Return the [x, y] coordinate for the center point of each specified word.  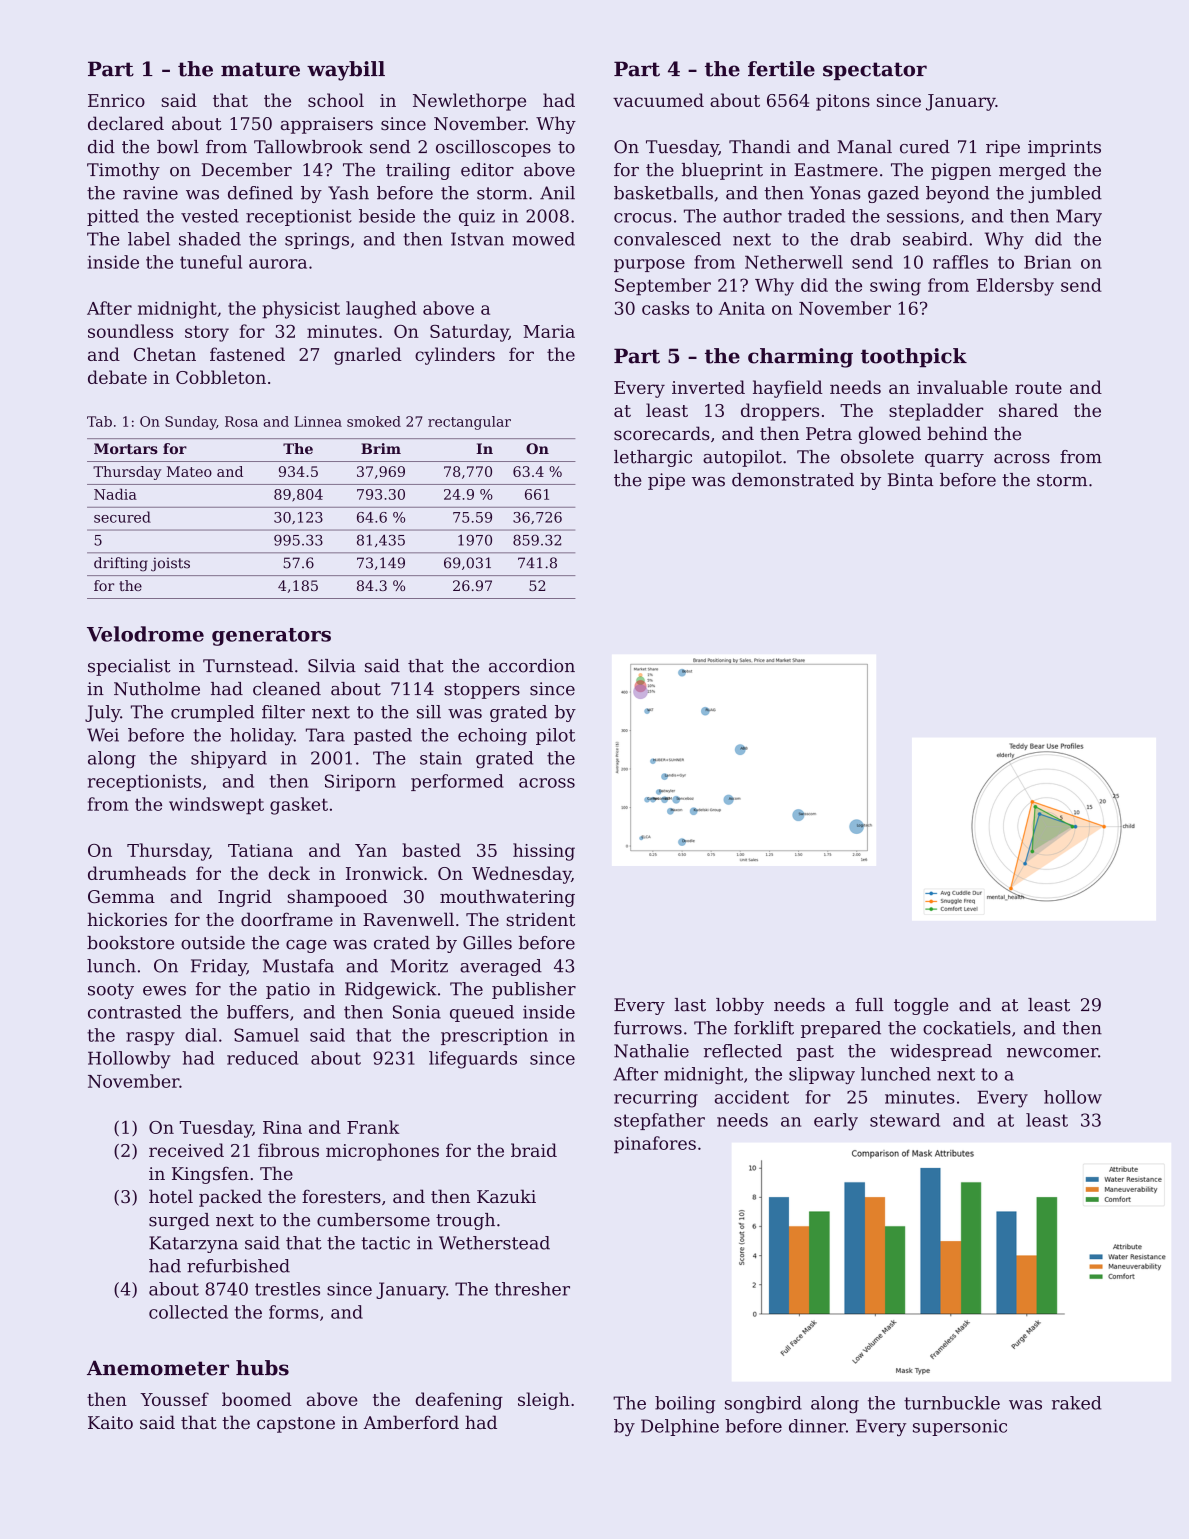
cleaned [287, 689]
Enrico [116, 100]
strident [540, 919]
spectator [875, 71]
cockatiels [967, 1028]
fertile [781, 69]
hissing [544, 852]
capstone [296, 1425]
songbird [763, 1404]
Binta [910, 480]
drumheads [137, 873]
